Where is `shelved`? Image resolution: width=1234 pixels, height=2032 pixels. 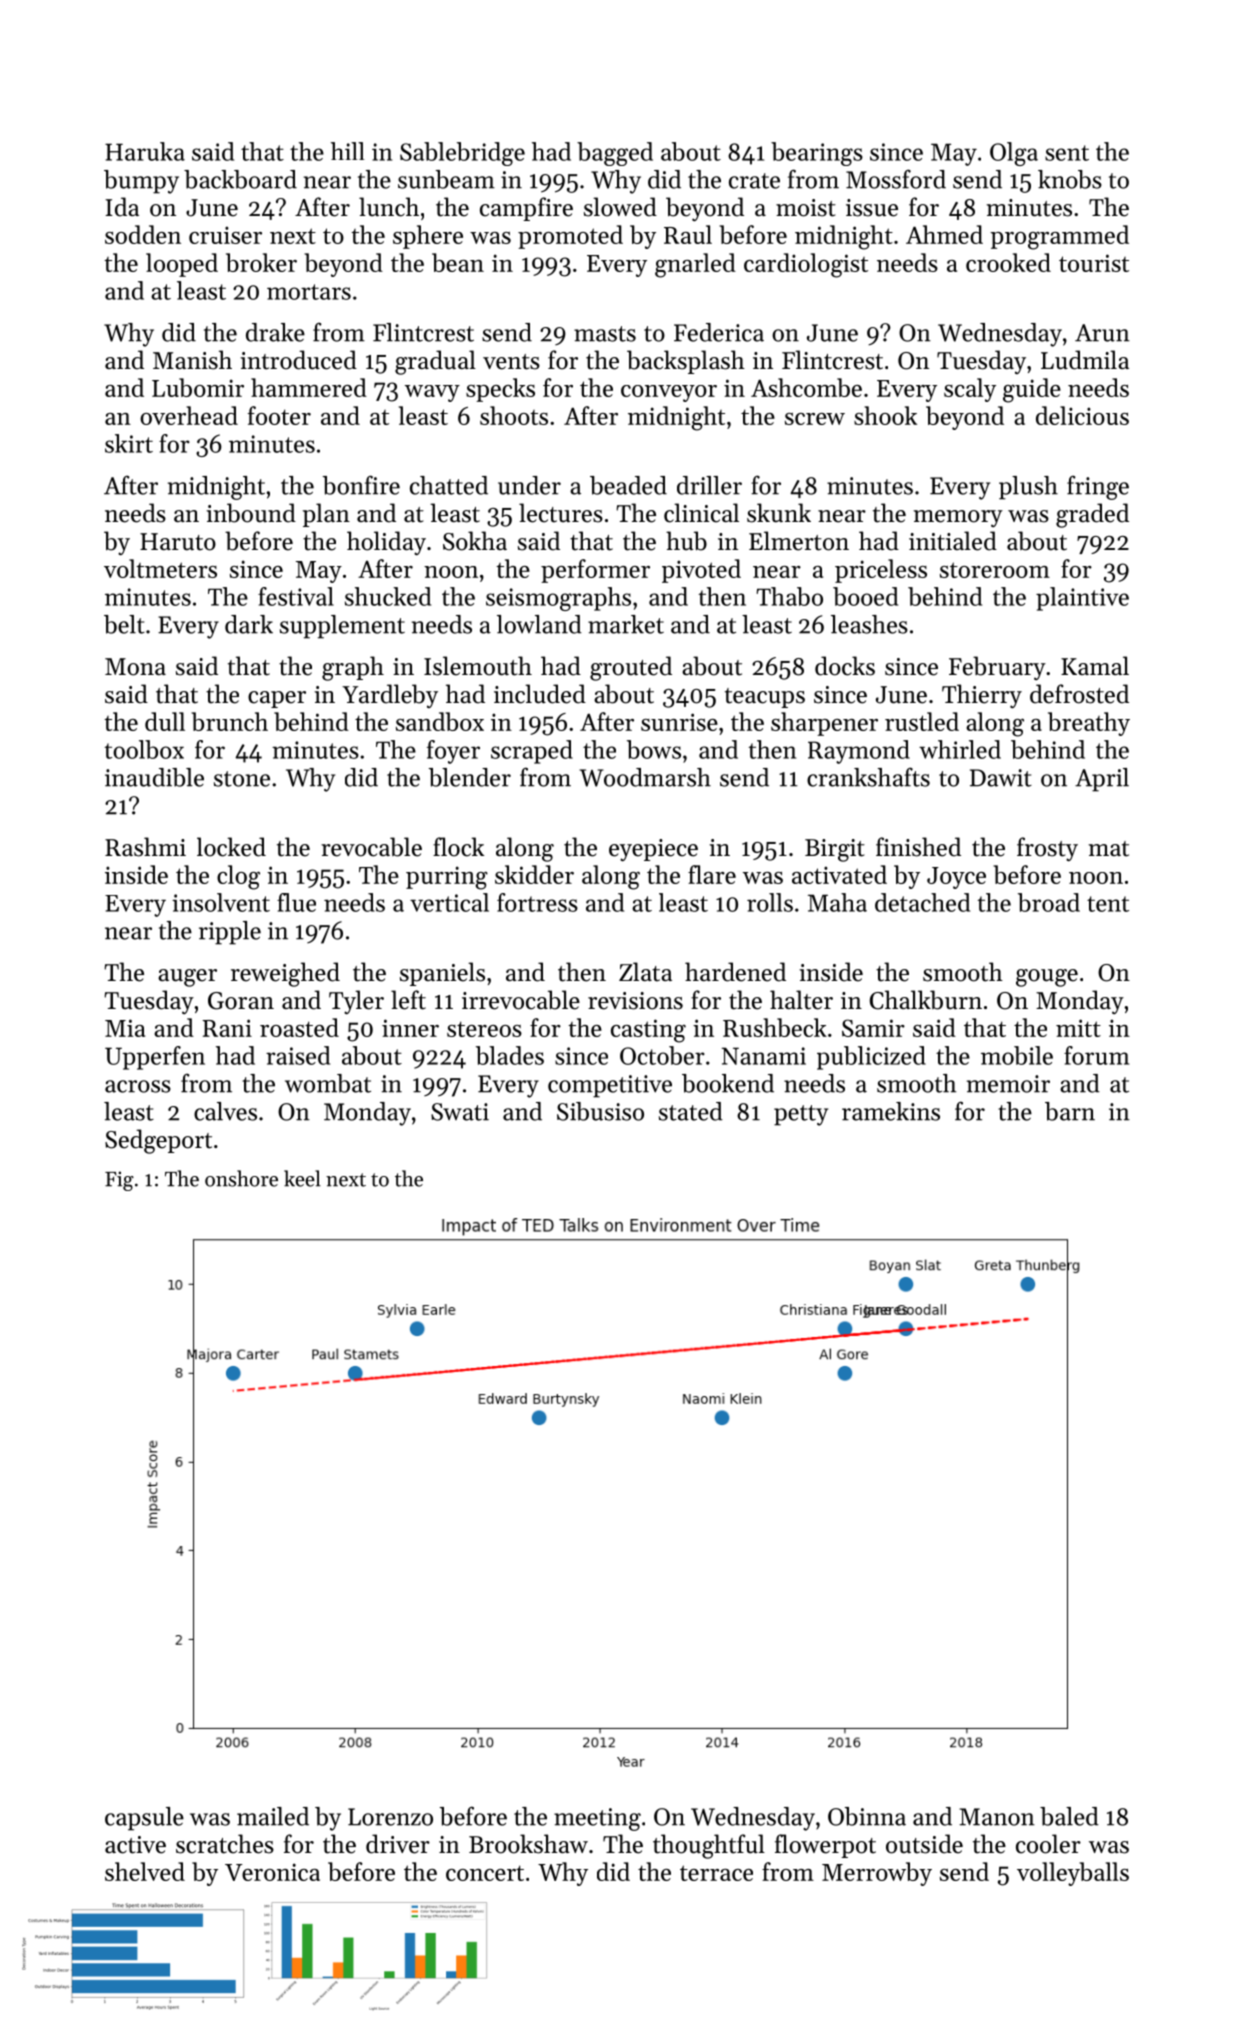 shelved is located at coordinates (145, 1871).
